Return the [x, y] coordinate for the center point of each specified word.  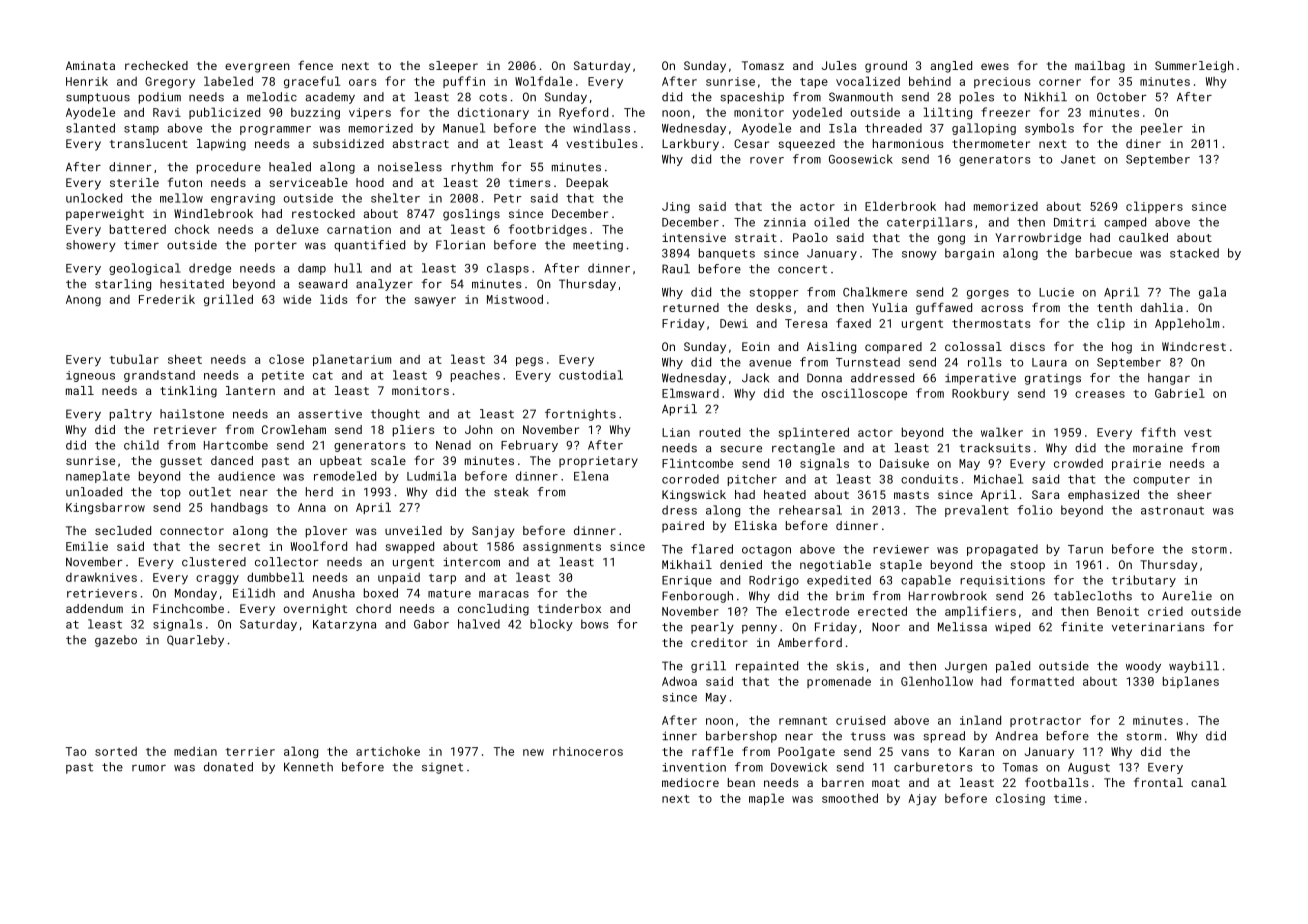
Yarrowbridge [1038, 239]
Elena [591, 476]
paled [1013, 667]
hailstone [192, 414]
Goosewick [861, 159]
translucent [149, 143]
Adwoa [679, 681]
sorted [116, 751]
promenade [839, 682]
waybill [1194, 667]
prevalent [977, 511]
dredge [210, 269]
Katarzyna [344, 625]
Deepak [587, 184]
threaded [893, 128]
